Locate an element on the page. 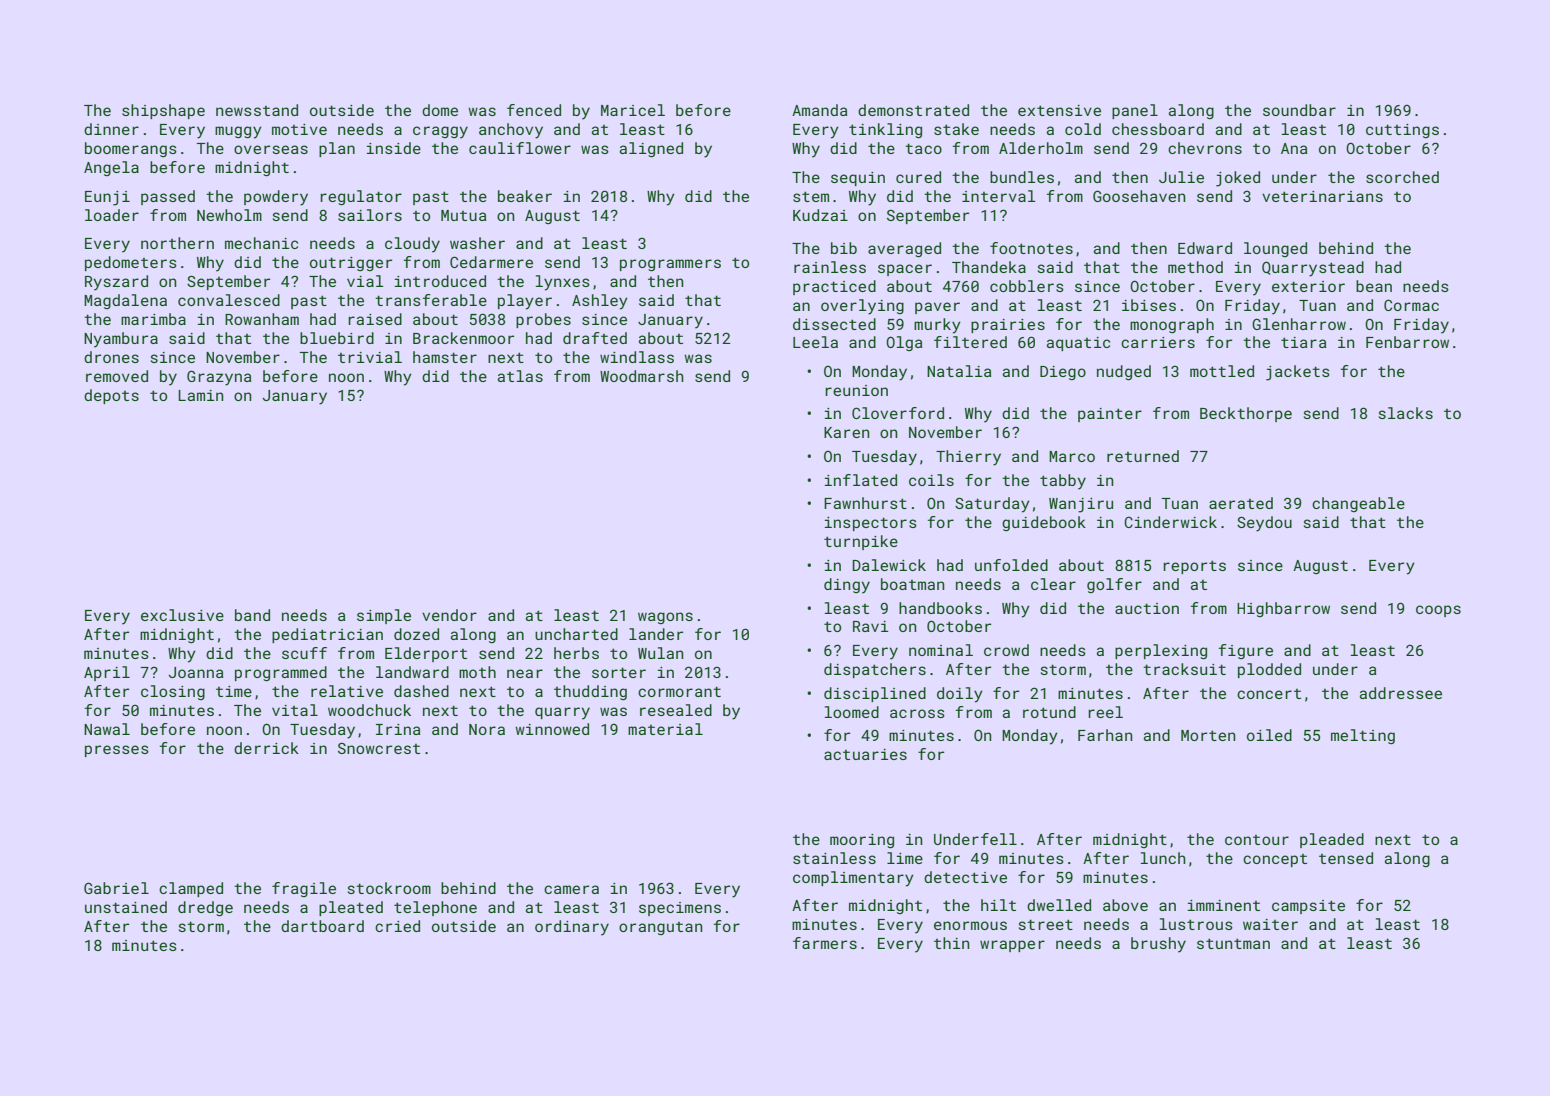 This image has width=1550, height=1096. Karen is located at coordinates (846, 432).
